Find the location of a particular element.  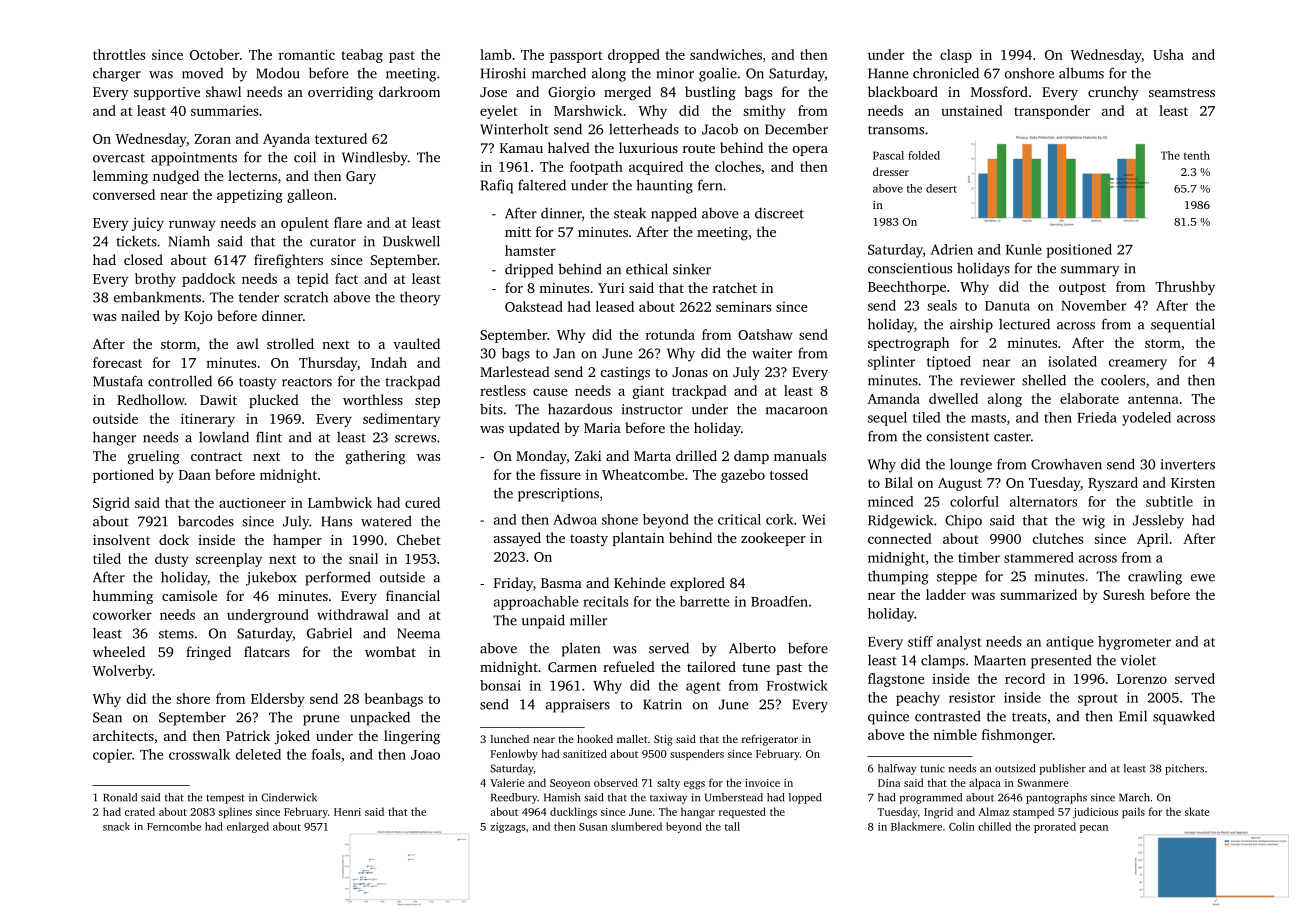

tall is located at coordinates (732, 826).
